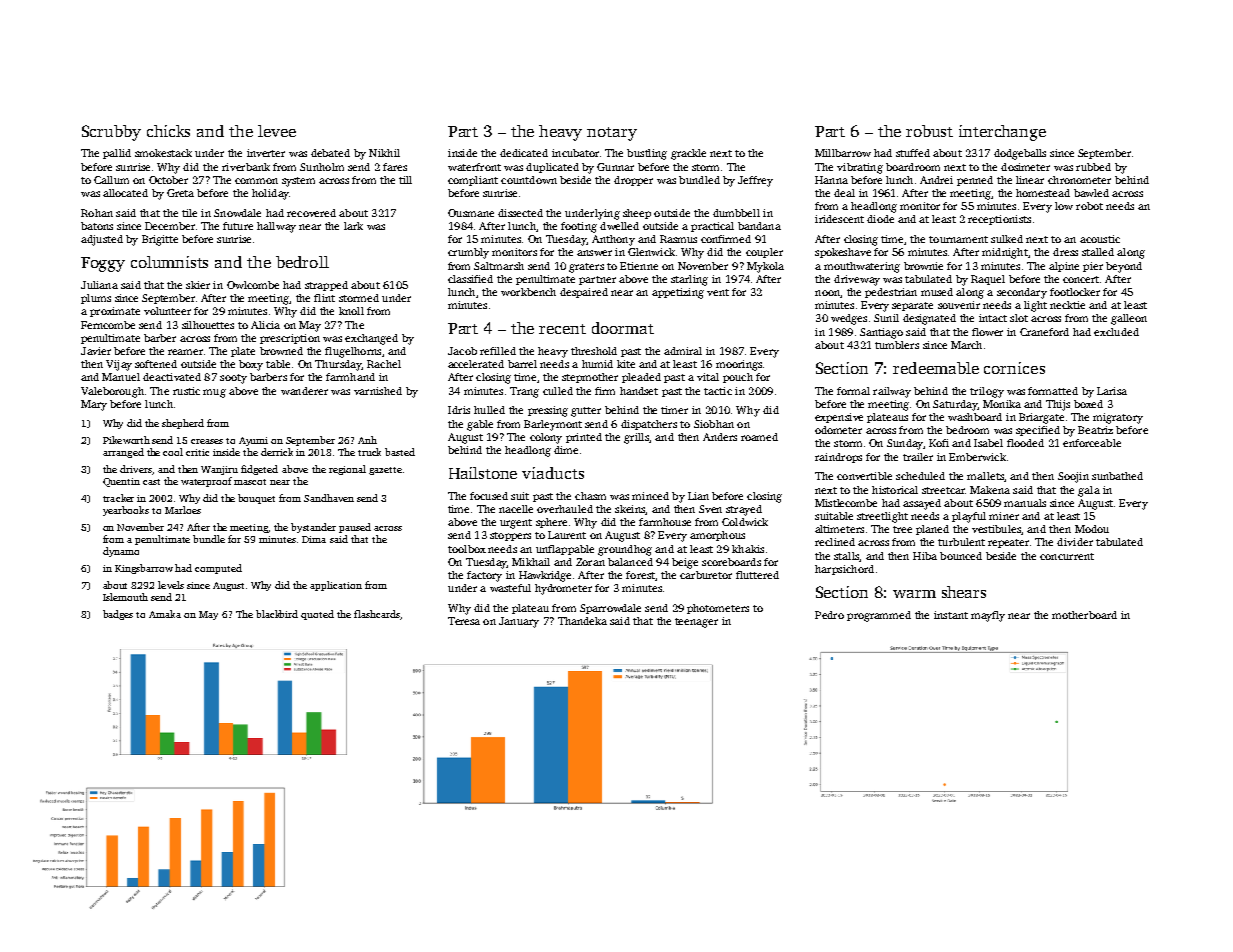 Image resolution: width=1233 pixels, height=952 pixels. I want to click on motherboard, so click(1084, 615).
